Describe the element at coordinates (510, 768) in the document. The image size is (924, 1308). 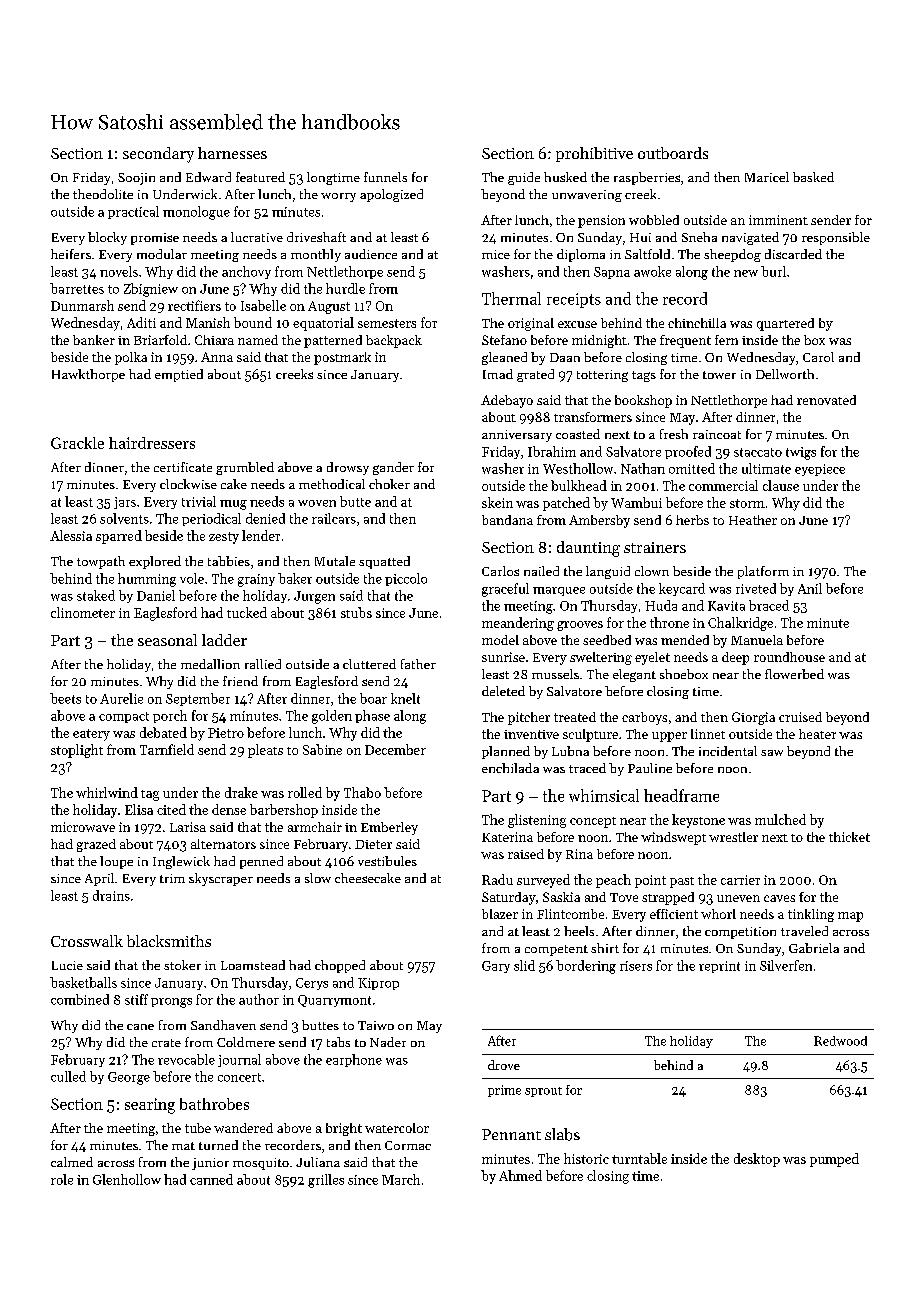
I see `enchilada` at that location.
